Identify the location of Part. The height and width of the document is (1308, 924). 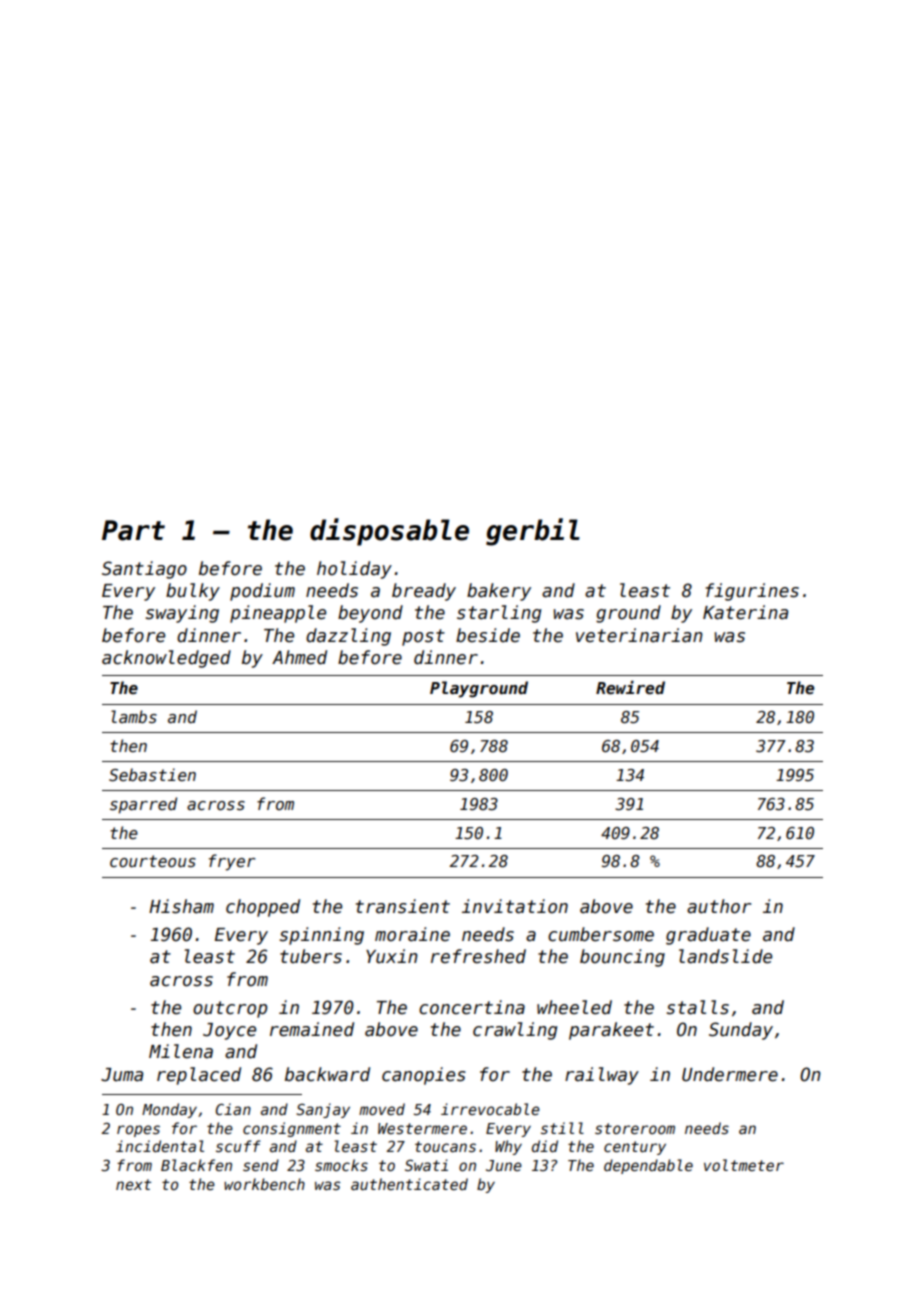
(133, 530).
